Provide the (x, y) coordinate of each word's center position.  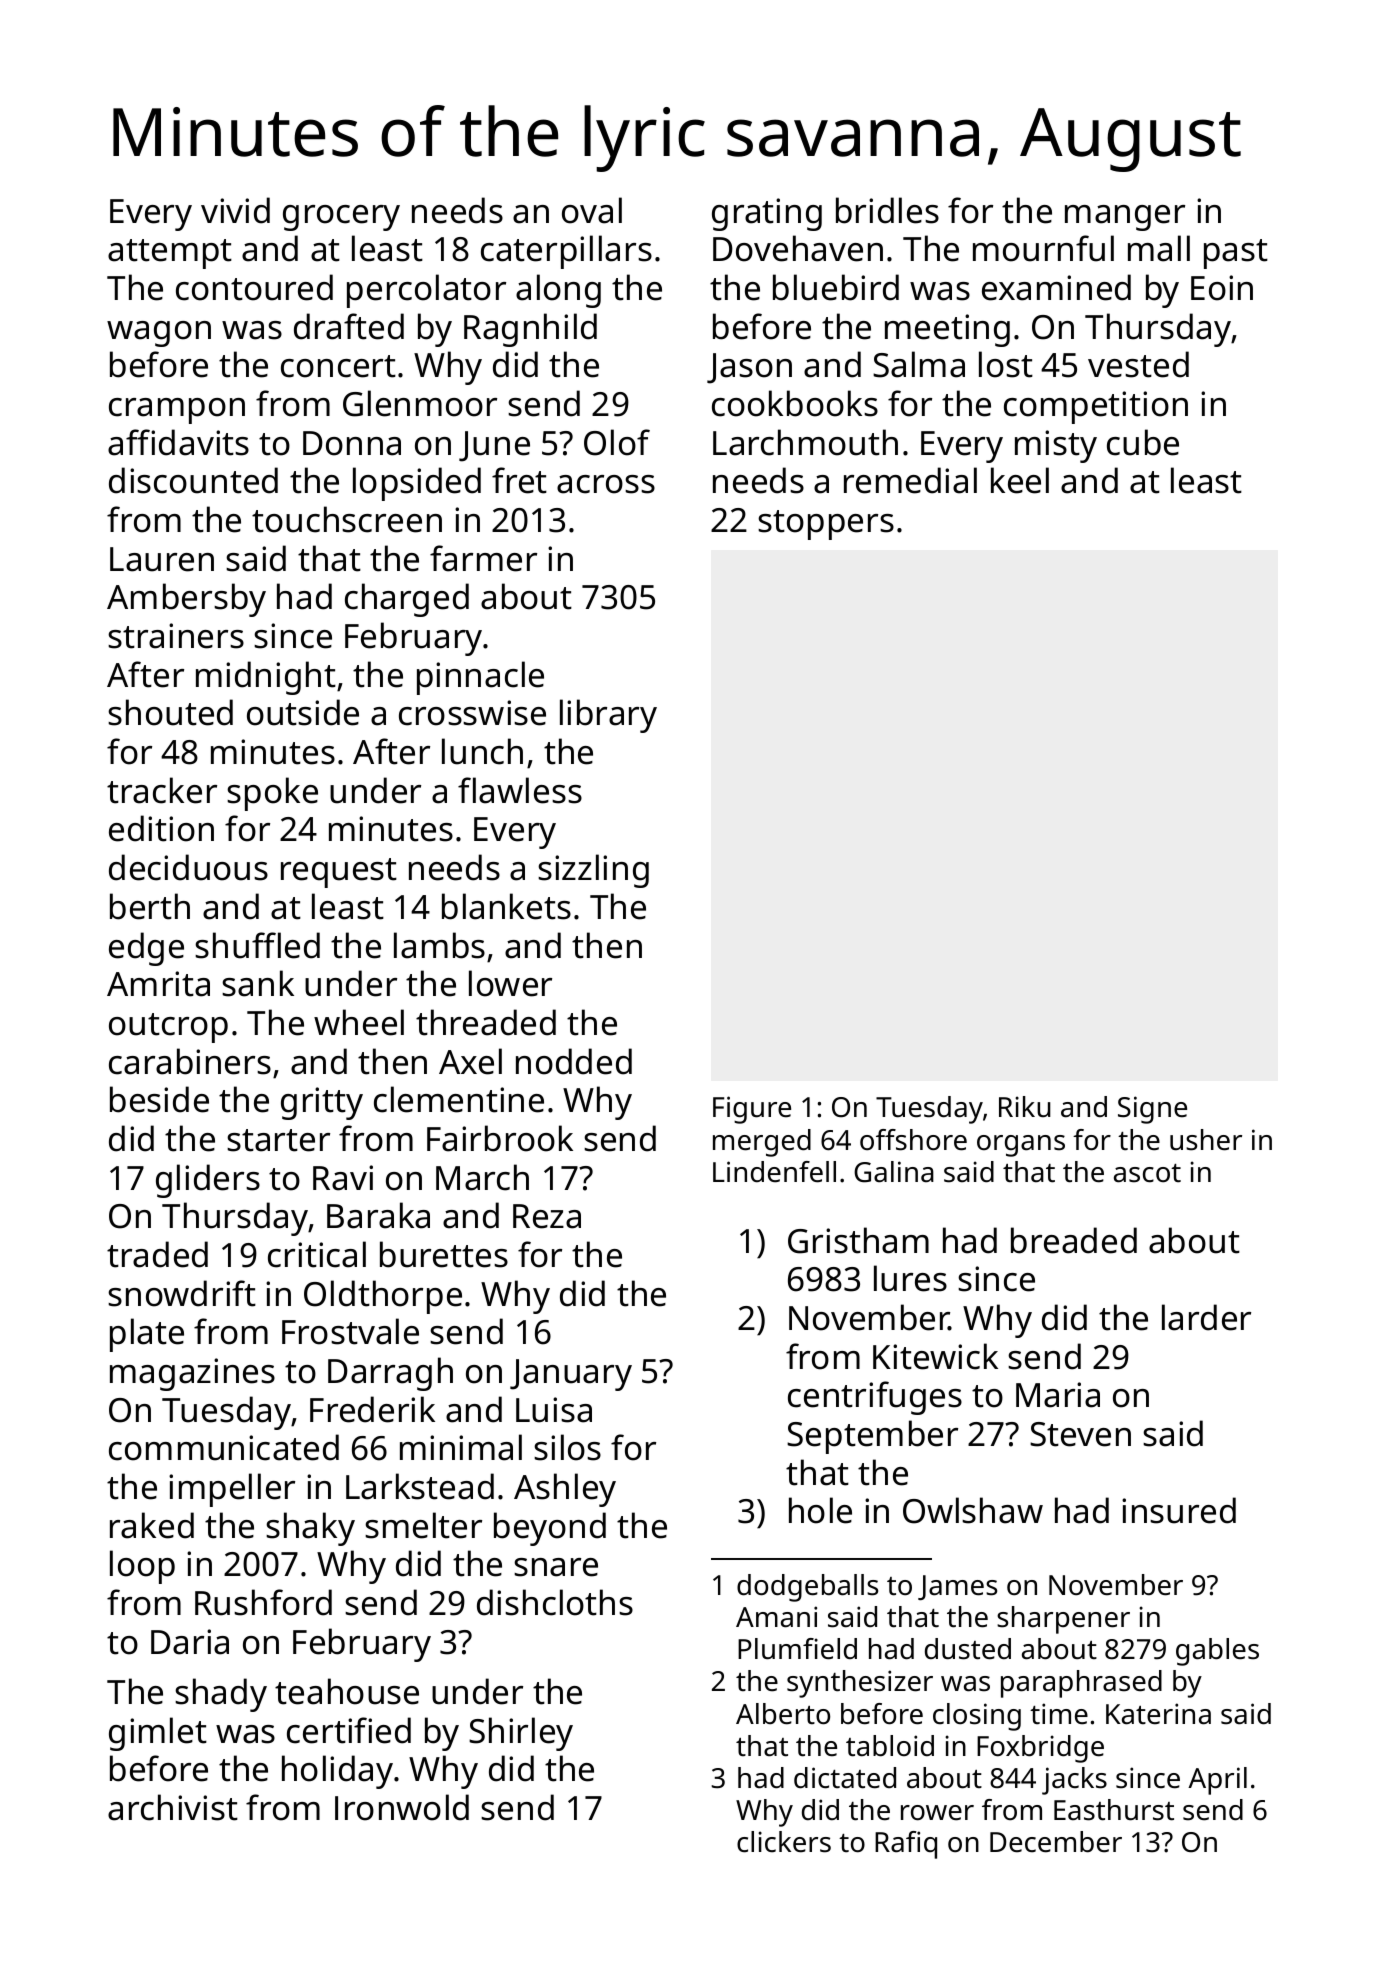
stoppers (826, 525)
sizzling (593, 871)
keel (1020, 480)
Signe (1152, 1110)
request (339, 873)
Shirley (521, 1734)
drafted (349, 326)
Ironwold (402, 1807)
